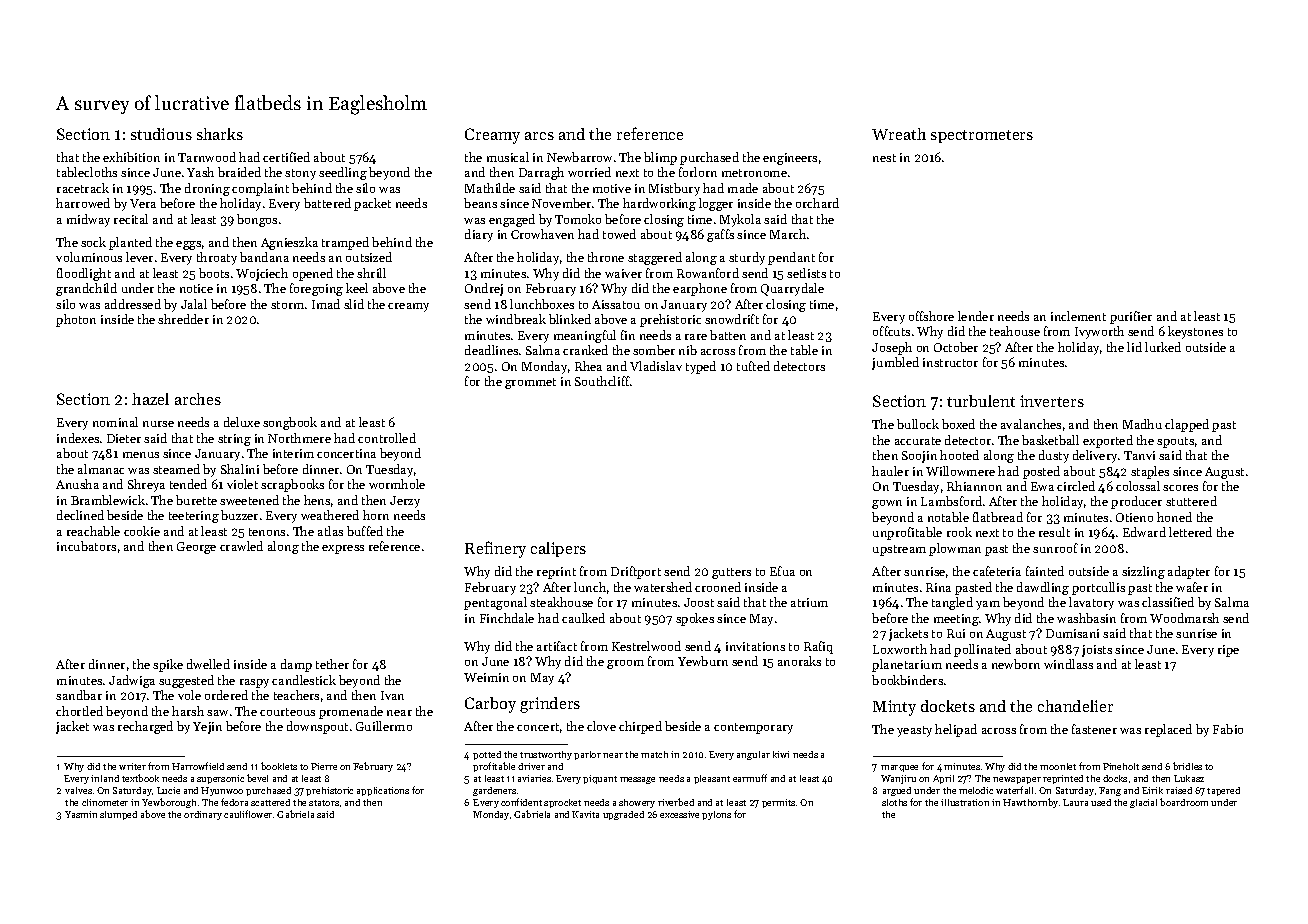 This page has height=924, width=1308. Describe the element at coordinates (1131, 317) in the page. I see `purifier` at that location.
